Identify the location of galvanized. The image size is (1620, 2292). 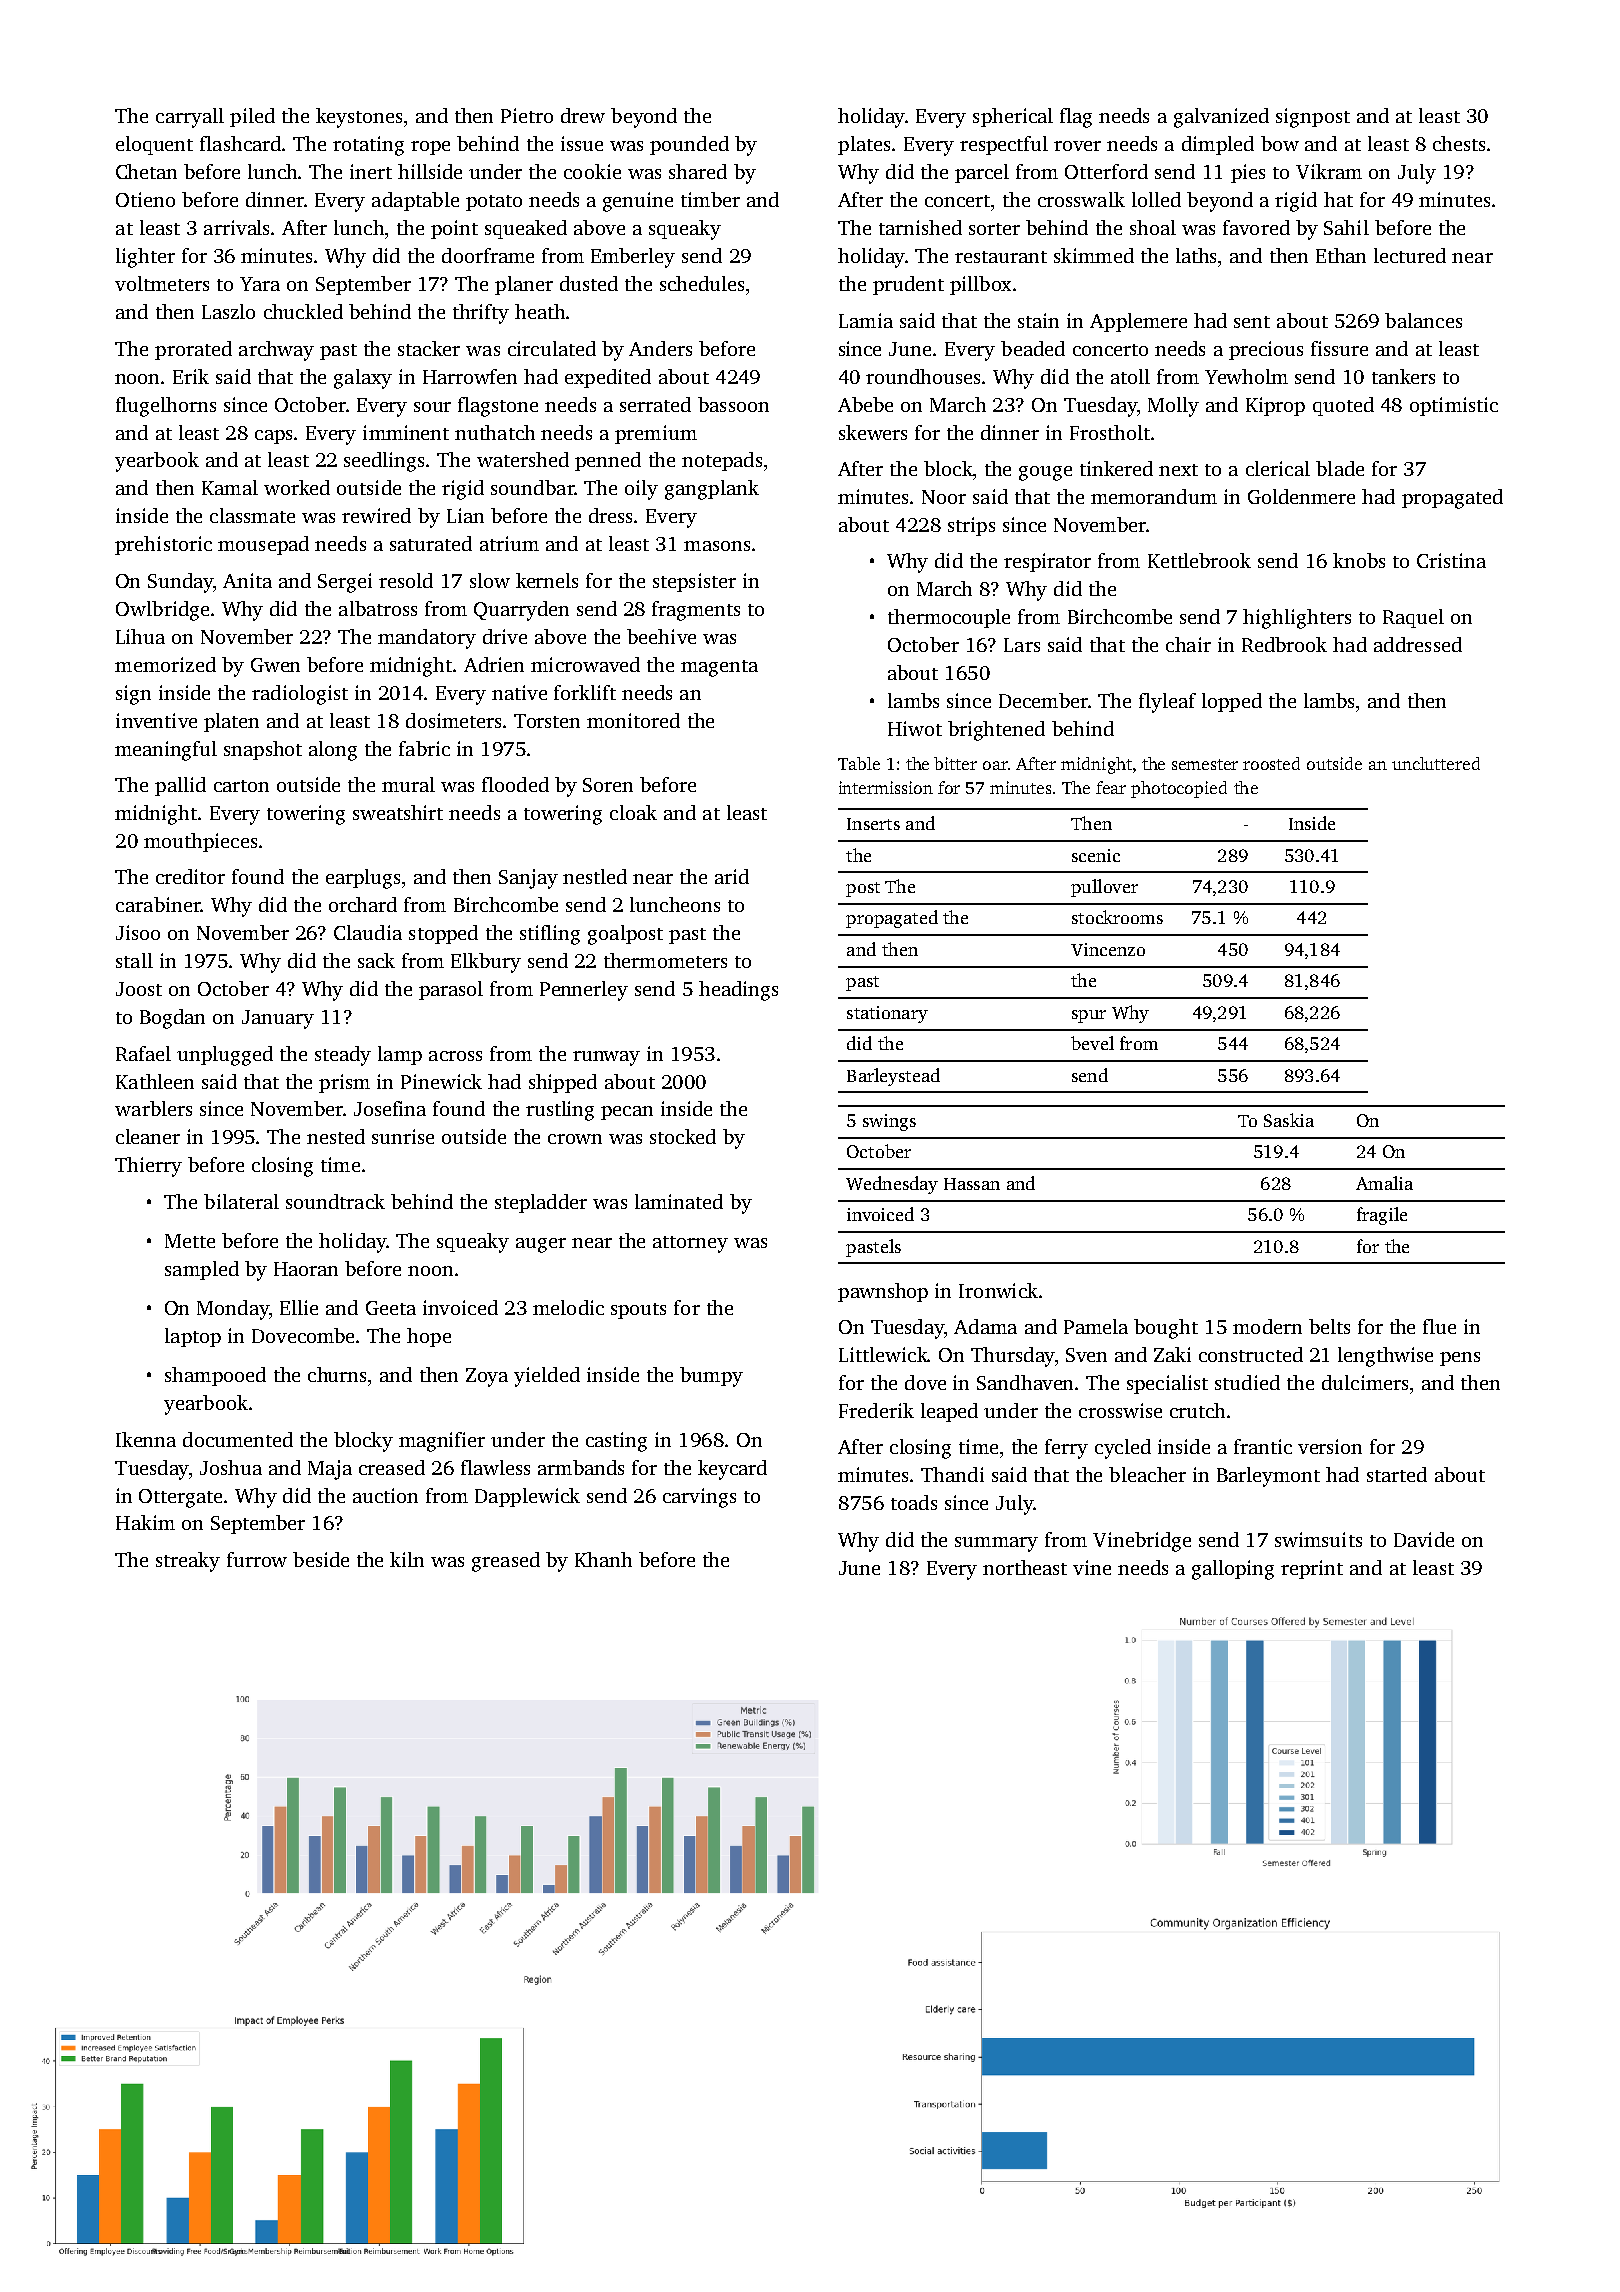
(1221, 118).
